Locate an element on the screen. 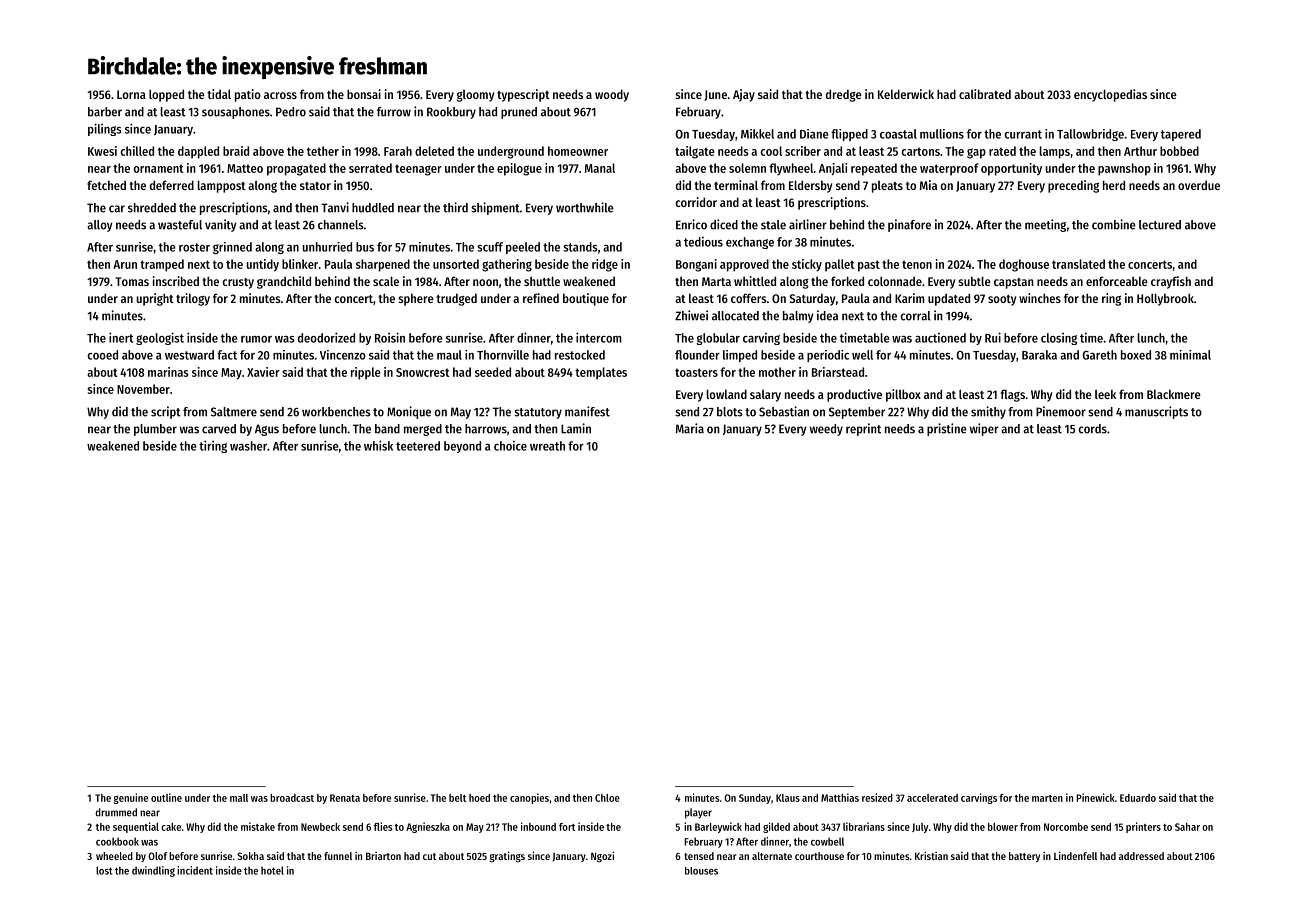  canopies is located at coordinates (529, 798).
